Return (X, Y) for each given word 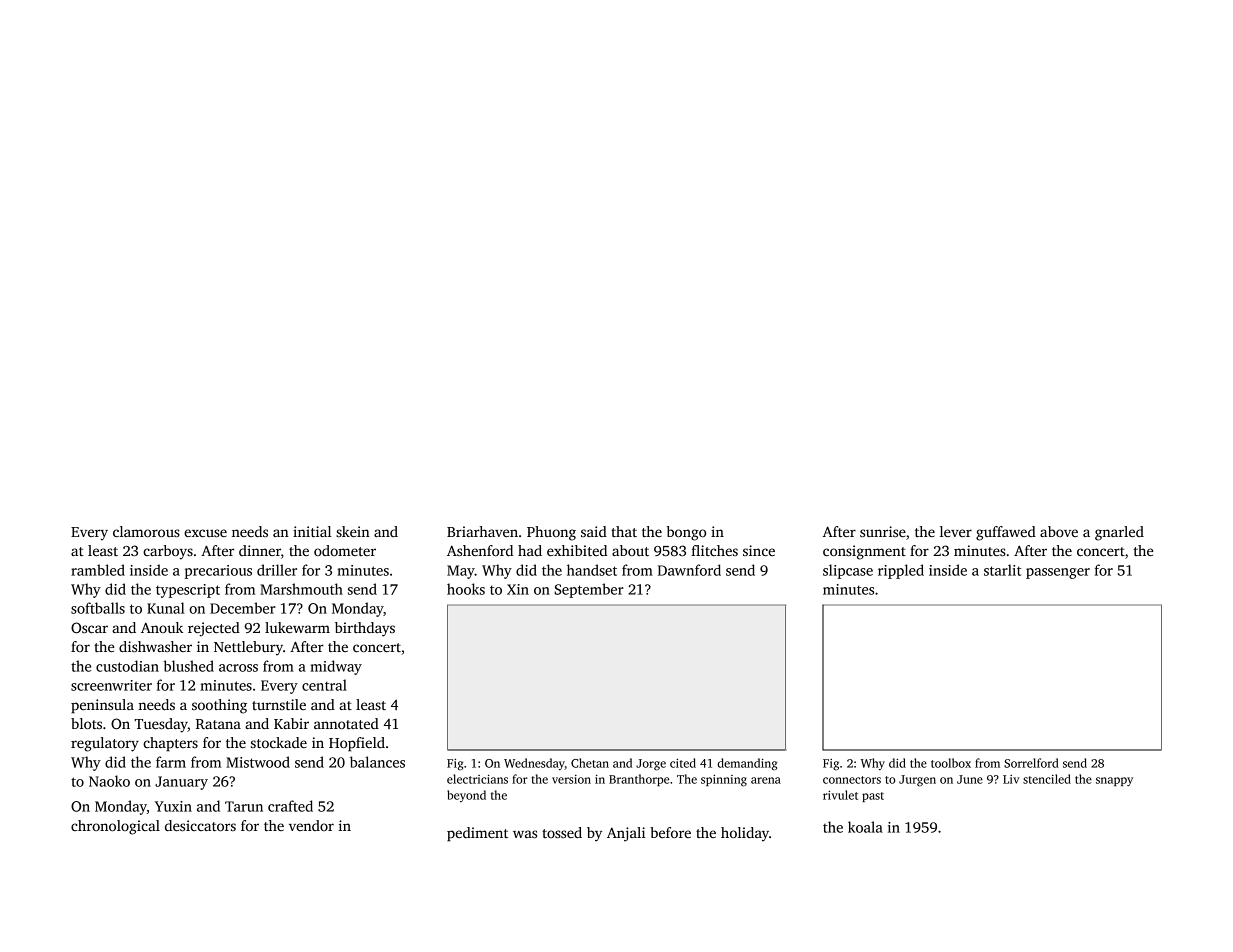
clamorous (146, 531)
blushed (188, 666)
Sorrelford (1031, 763)
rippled (901, 571)
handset (592, 570)
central (324, 685)
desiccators (200, 825)
